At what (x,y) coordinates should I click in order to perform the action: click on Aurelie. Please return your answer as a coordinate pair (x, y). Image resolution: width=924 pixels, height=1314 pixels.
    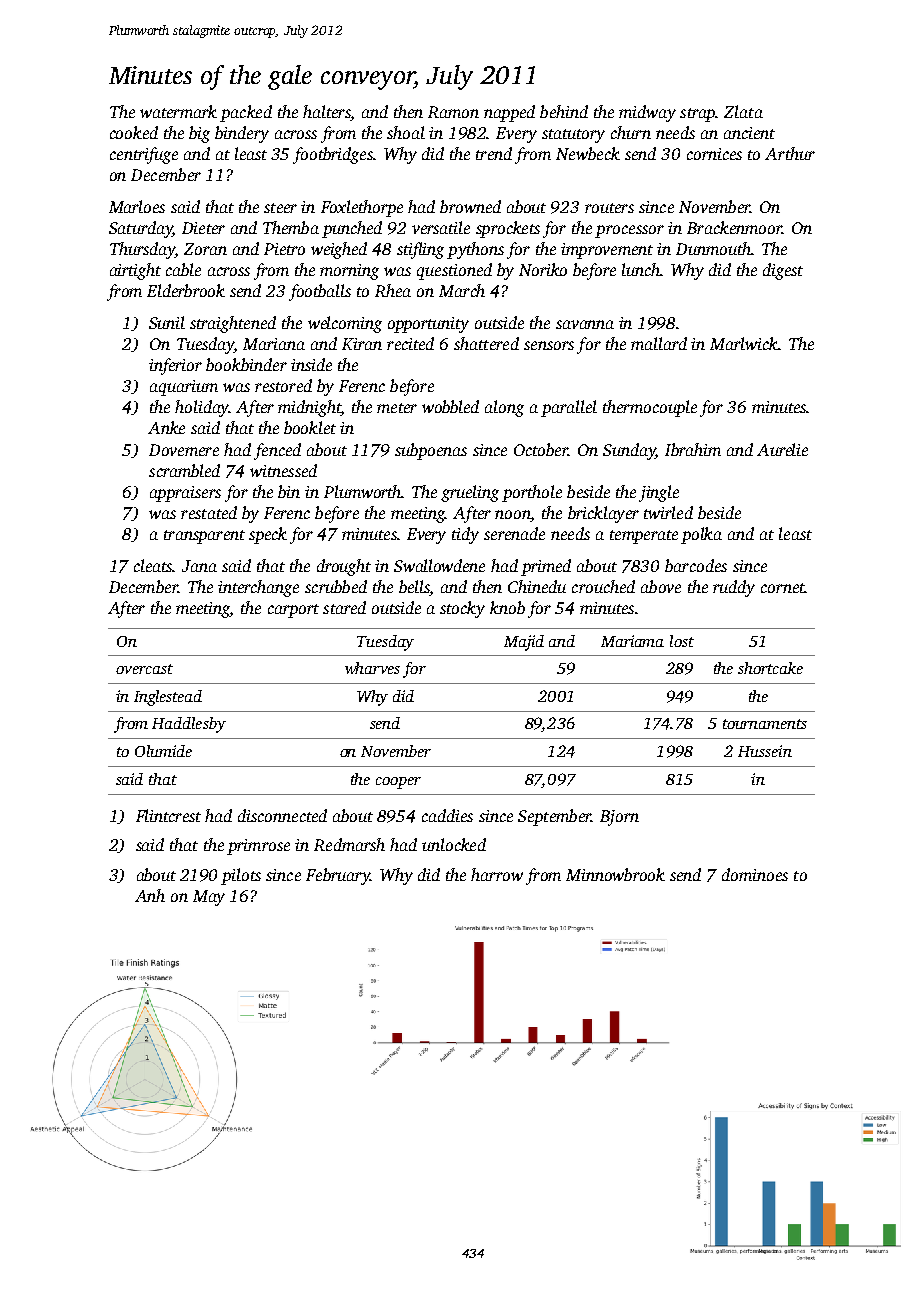
    Looking at the image, I should click on (782, 449).
